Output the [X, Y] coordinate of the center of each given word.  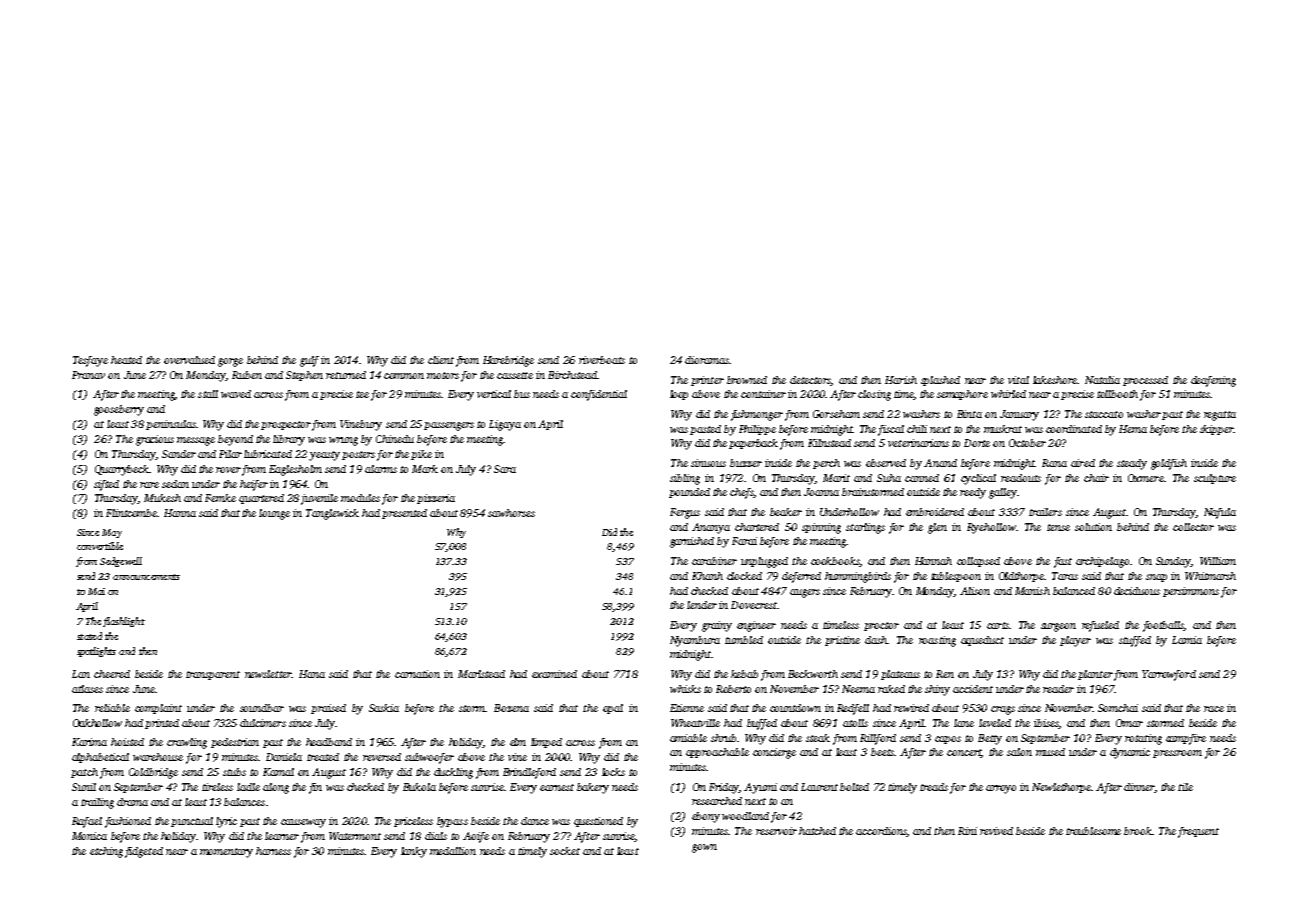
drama [132, 802]
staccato [1104, 414]
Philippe [757, 430]
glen [937, 528]
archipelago [1102, 562]
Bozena [511, 708]
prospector [286, 425]
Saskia [384, 708]
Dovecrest [754, 605]
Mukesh [162, 498]
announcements [146, 577]
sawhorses [511, 513]
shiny [937, 690]
